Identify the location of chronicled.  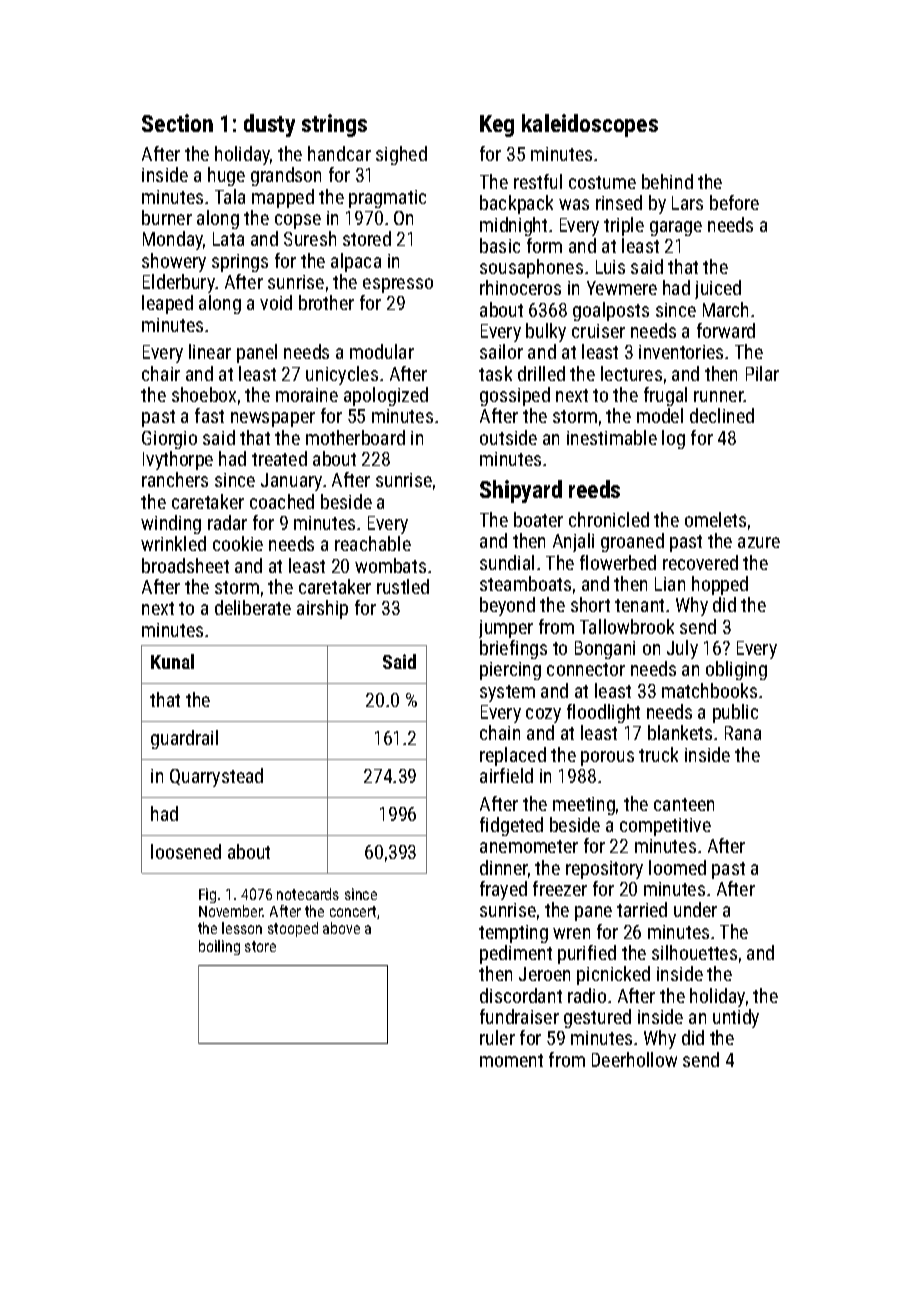
(609, 519).
